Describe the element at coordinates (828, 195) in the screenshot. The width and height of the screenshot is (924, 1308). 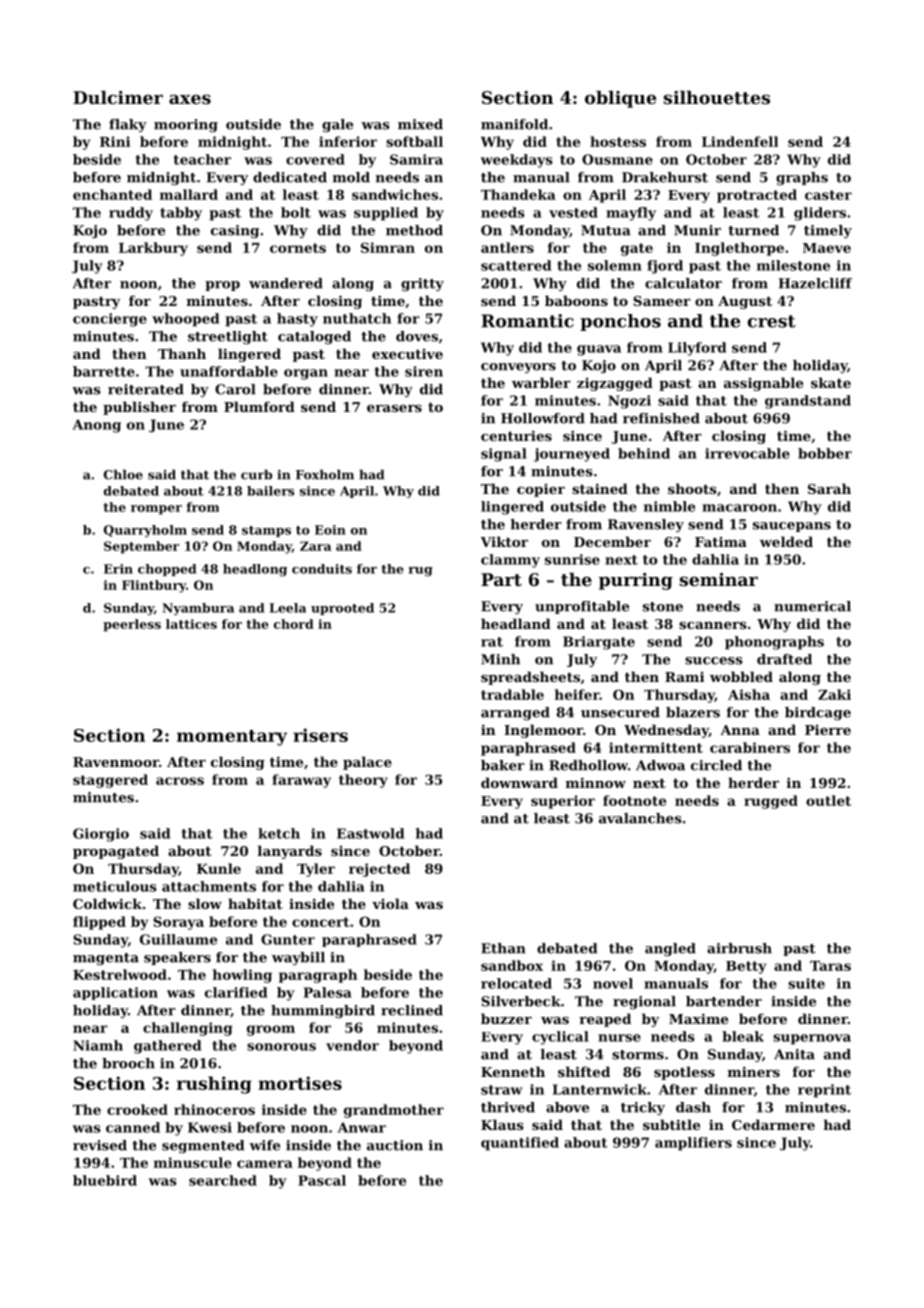
I see `caster` at that location.
